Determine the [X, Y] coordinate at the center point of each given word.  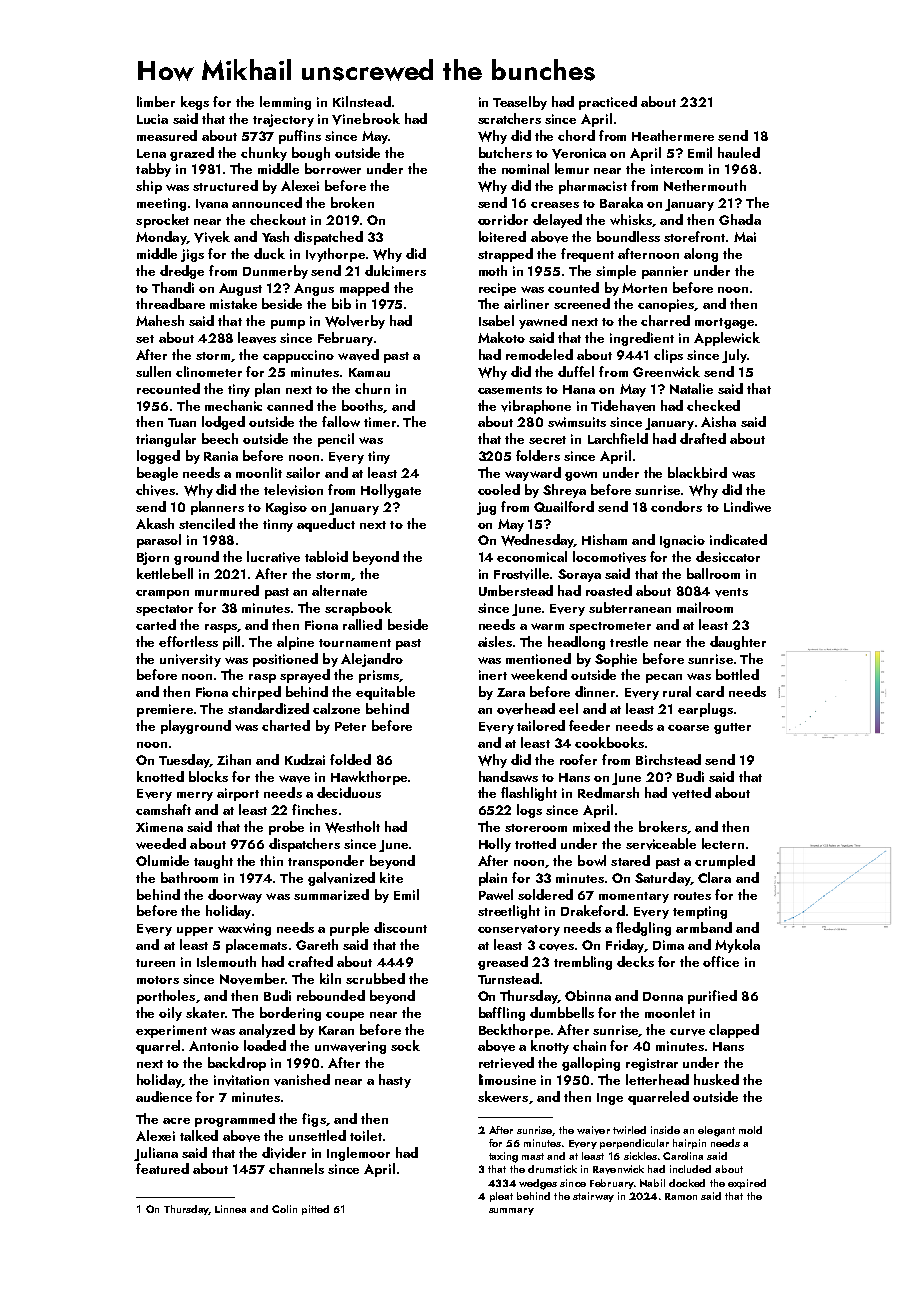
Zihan [234, 759]
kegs [195, 103]
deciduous [349, 792]
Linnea [230, 1209]
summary [511, 1211]
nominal [525, 168]
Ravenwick [618, 1169]
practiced [608, 103]
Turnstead [508, 978]
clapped [734, 1031]
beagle [157, 474]
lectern [723, 843]
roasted [609, 590]
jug [486, 508]
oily [170, 1014]
